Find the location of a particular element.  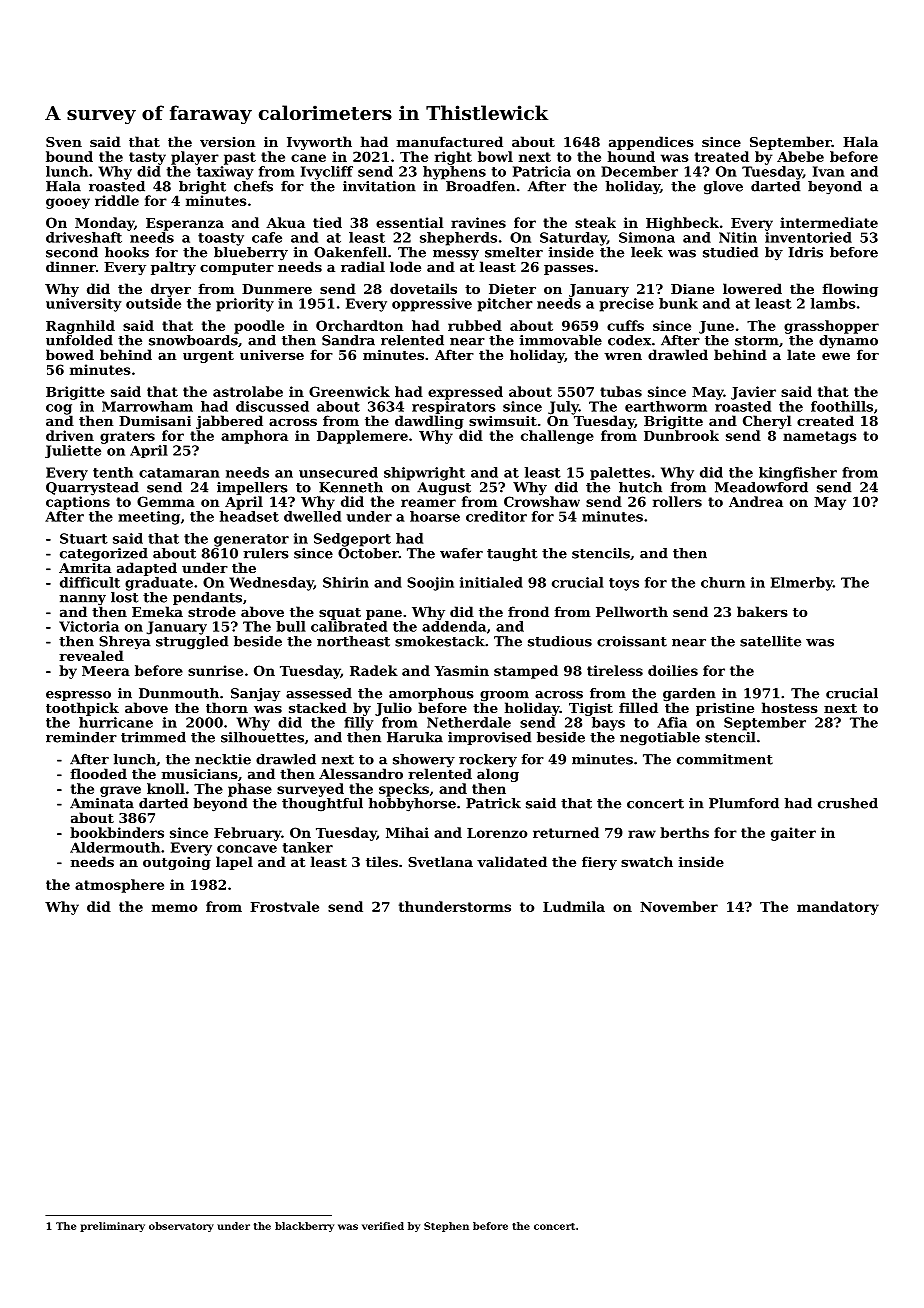

lowered is located at coordinates (752, 288).
